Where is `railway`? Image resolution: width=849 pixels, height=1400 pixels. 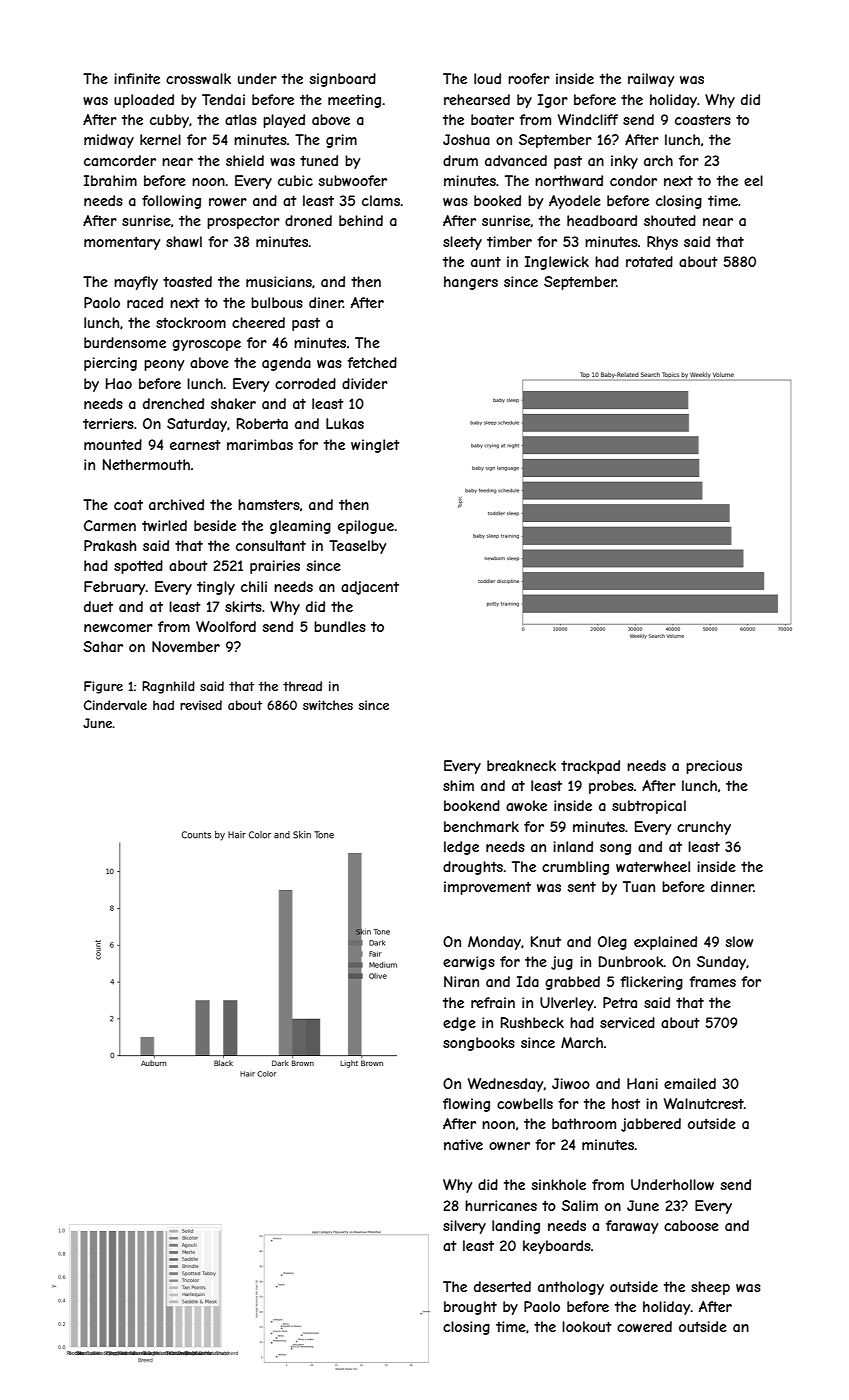 railway is located at coordinates (651, 80).
